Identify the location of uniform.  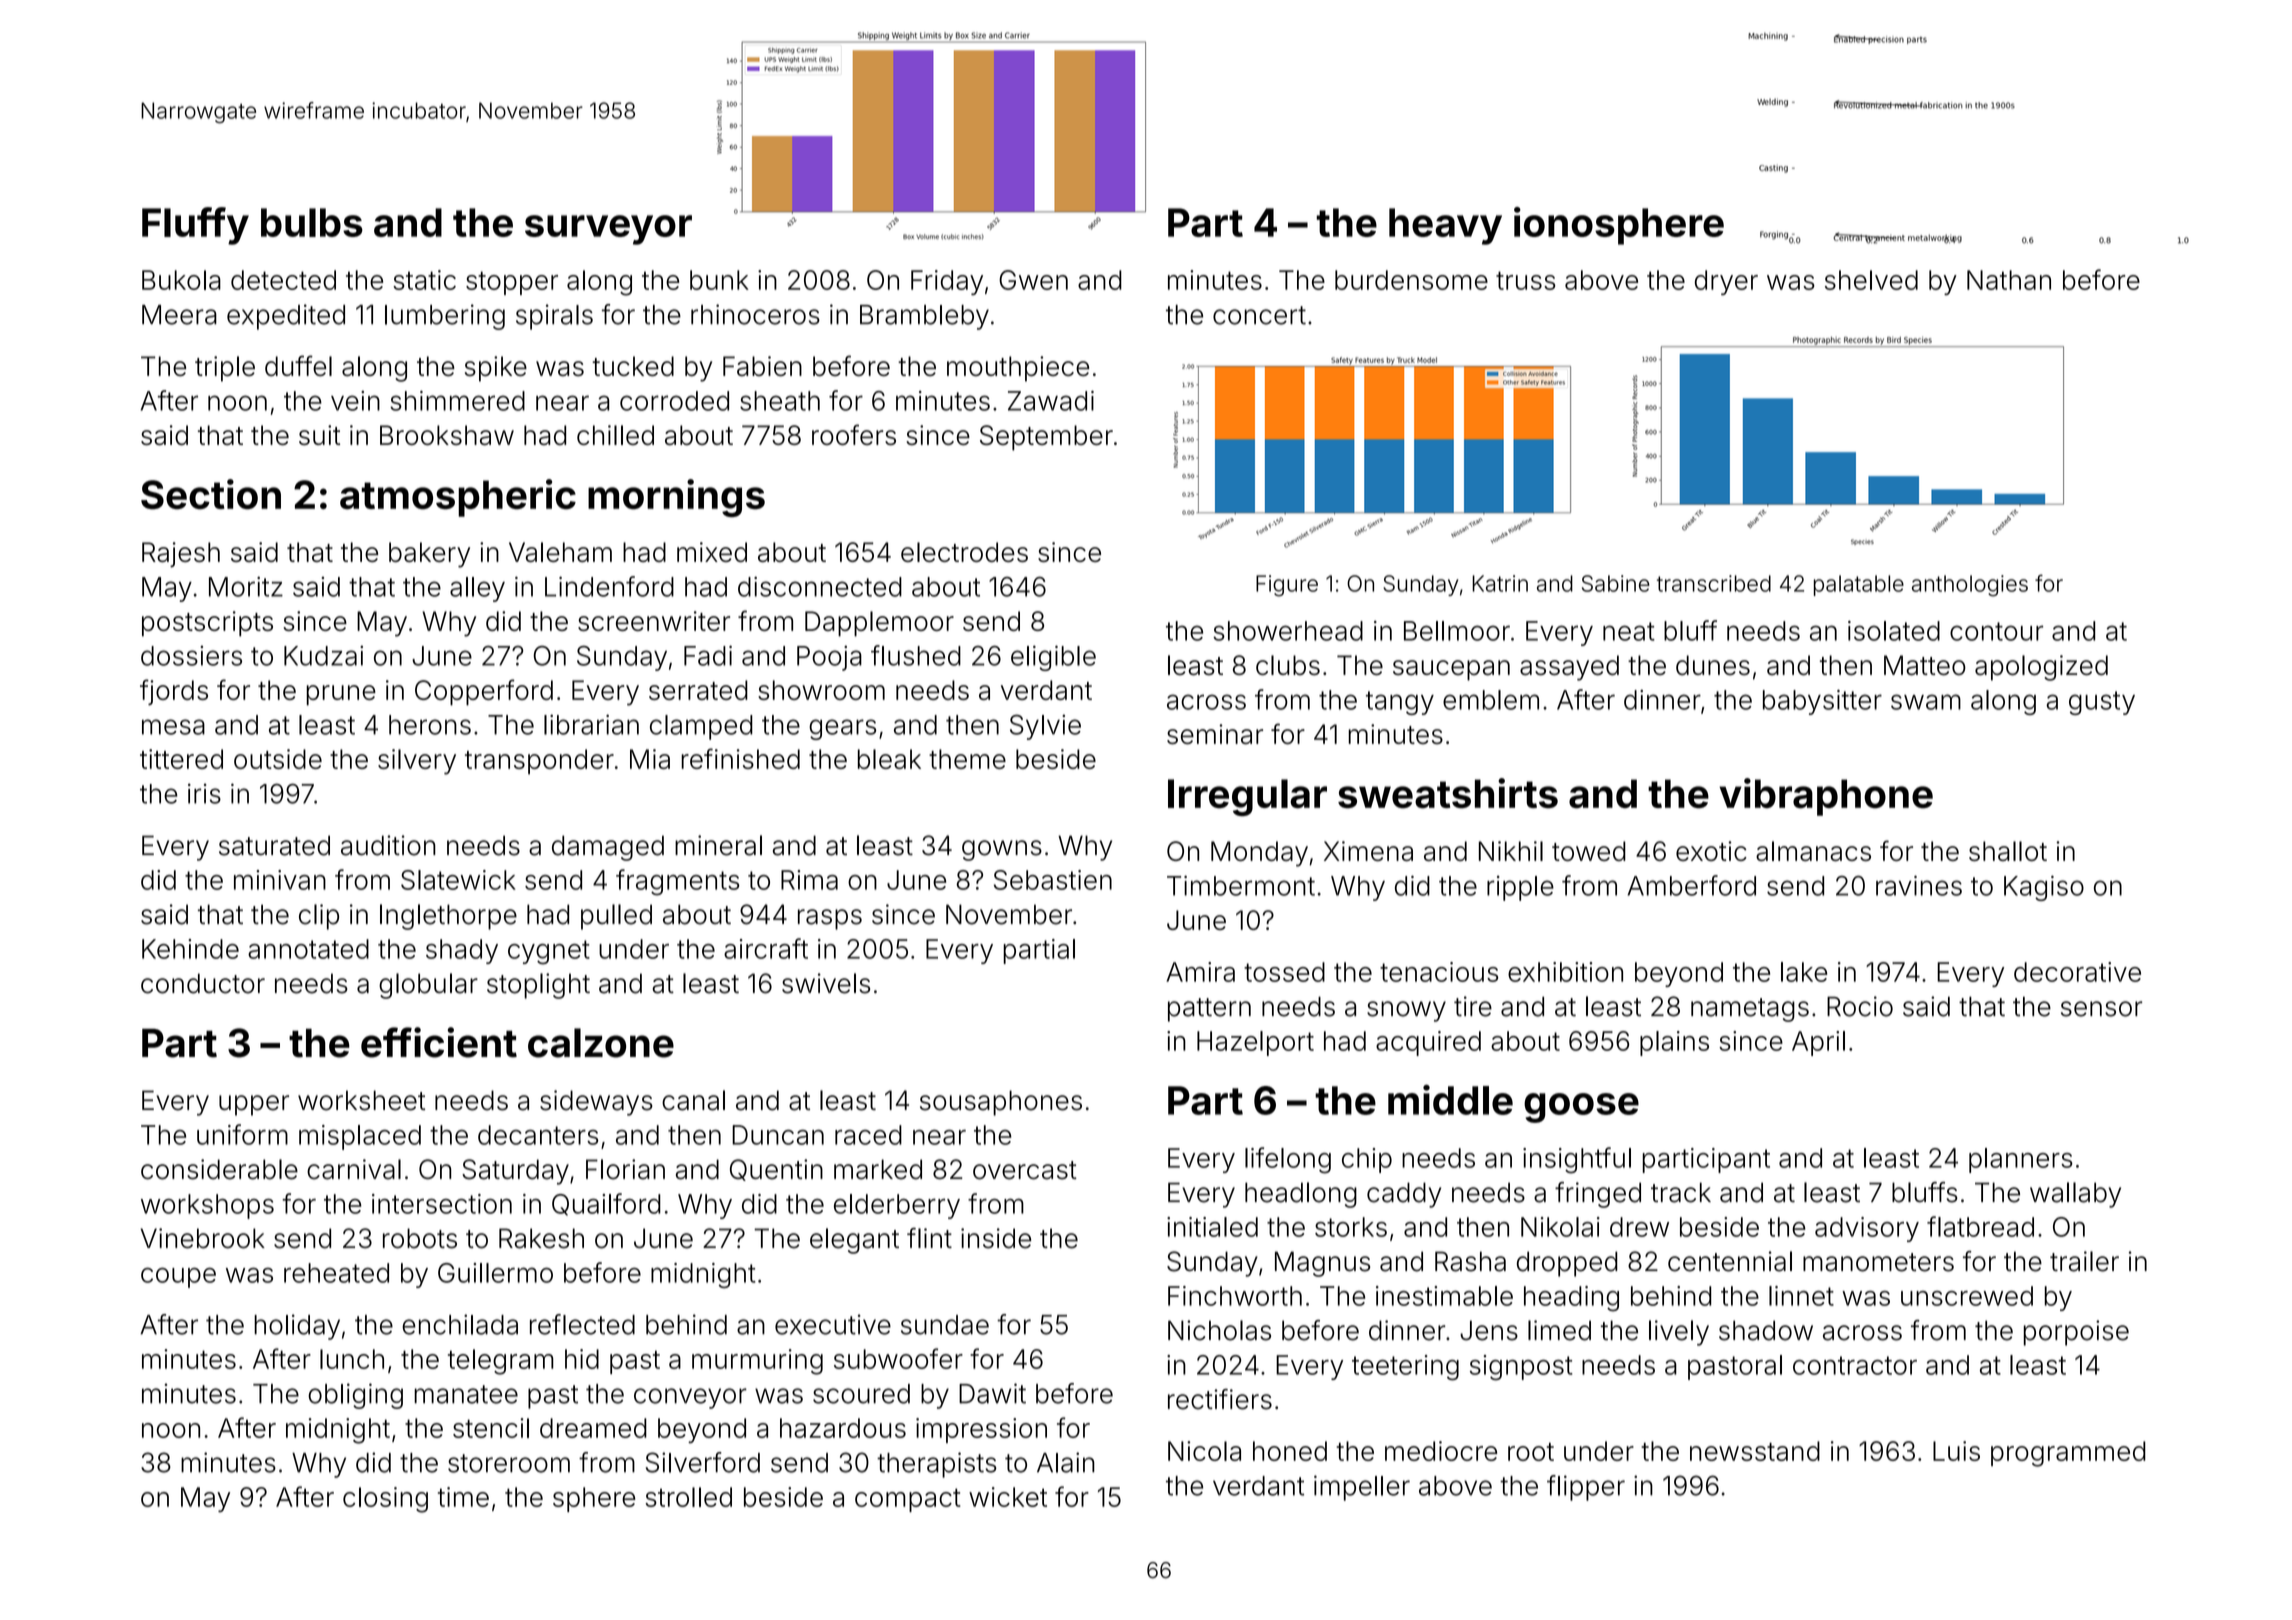
(242, 1134).
